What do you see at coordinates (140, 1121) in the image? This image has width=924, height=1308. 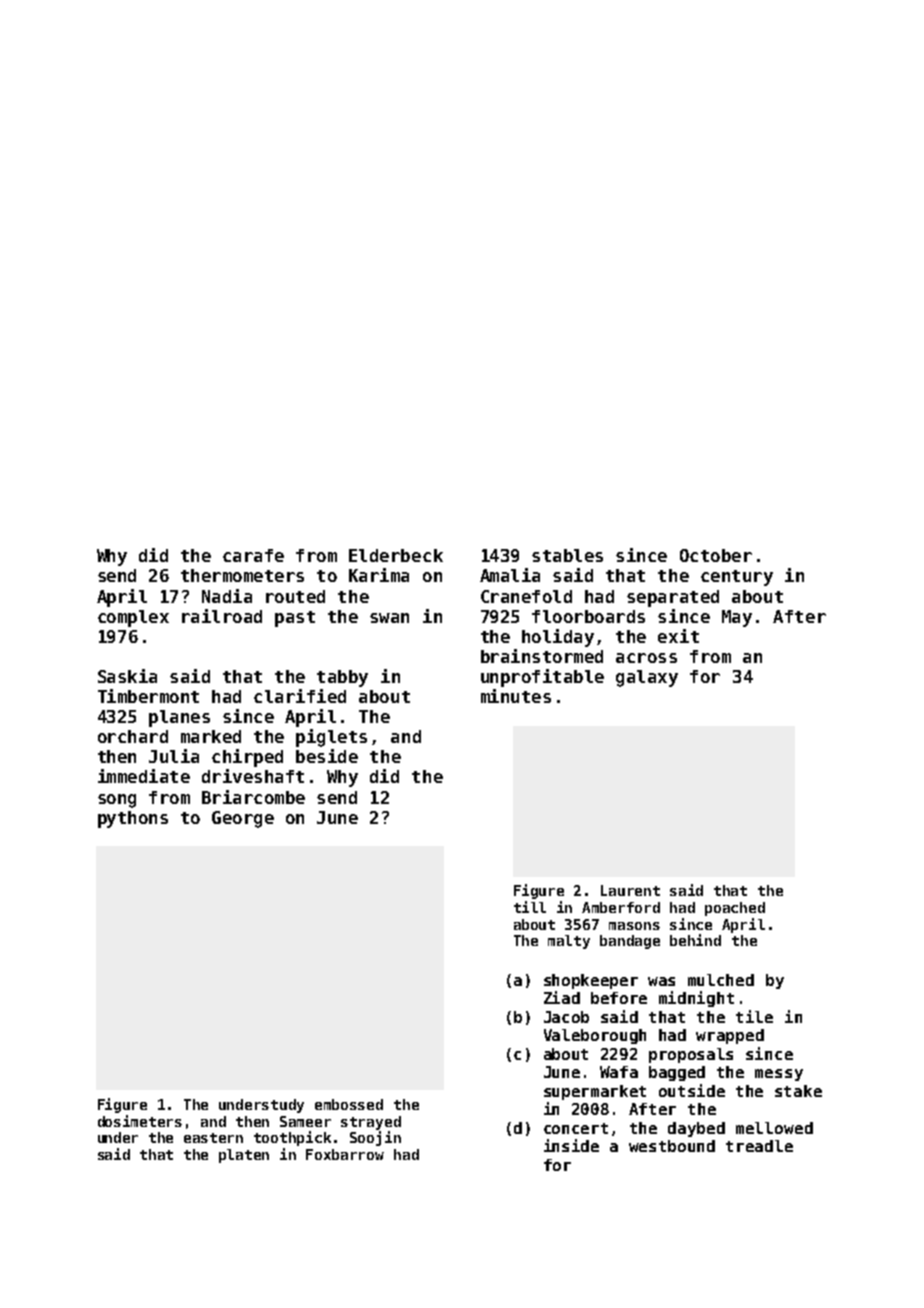 I see `dosimeters` at bounding box center [140, 1121].
